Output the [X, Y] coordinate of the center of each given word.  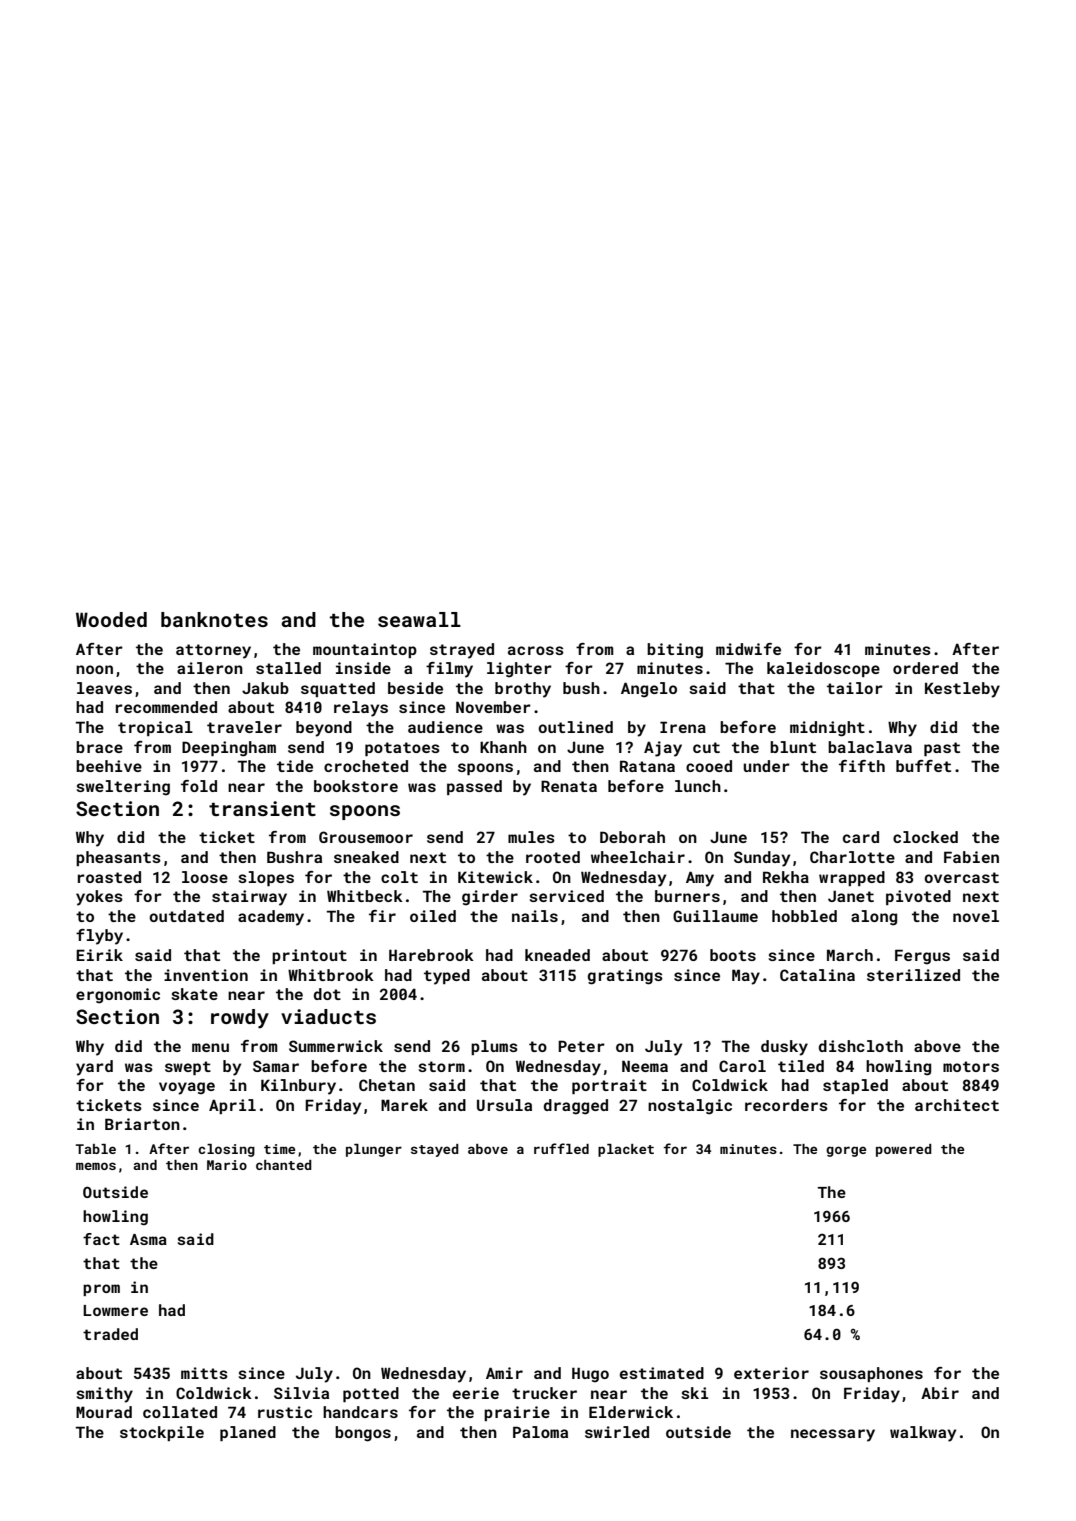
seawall [419, 619]
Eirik [99, 955]
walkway [923, 1434]
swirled [617, 1432]
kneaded [557, 955]
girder [490, 898]
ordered [925, 668]
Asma [148, 1239]
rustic [285, 1412]
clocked [925, 837]
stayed [435, 1150]
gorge [846, 1151]
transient [262, 808]
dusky [784, 1048]
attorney [213, 651]
